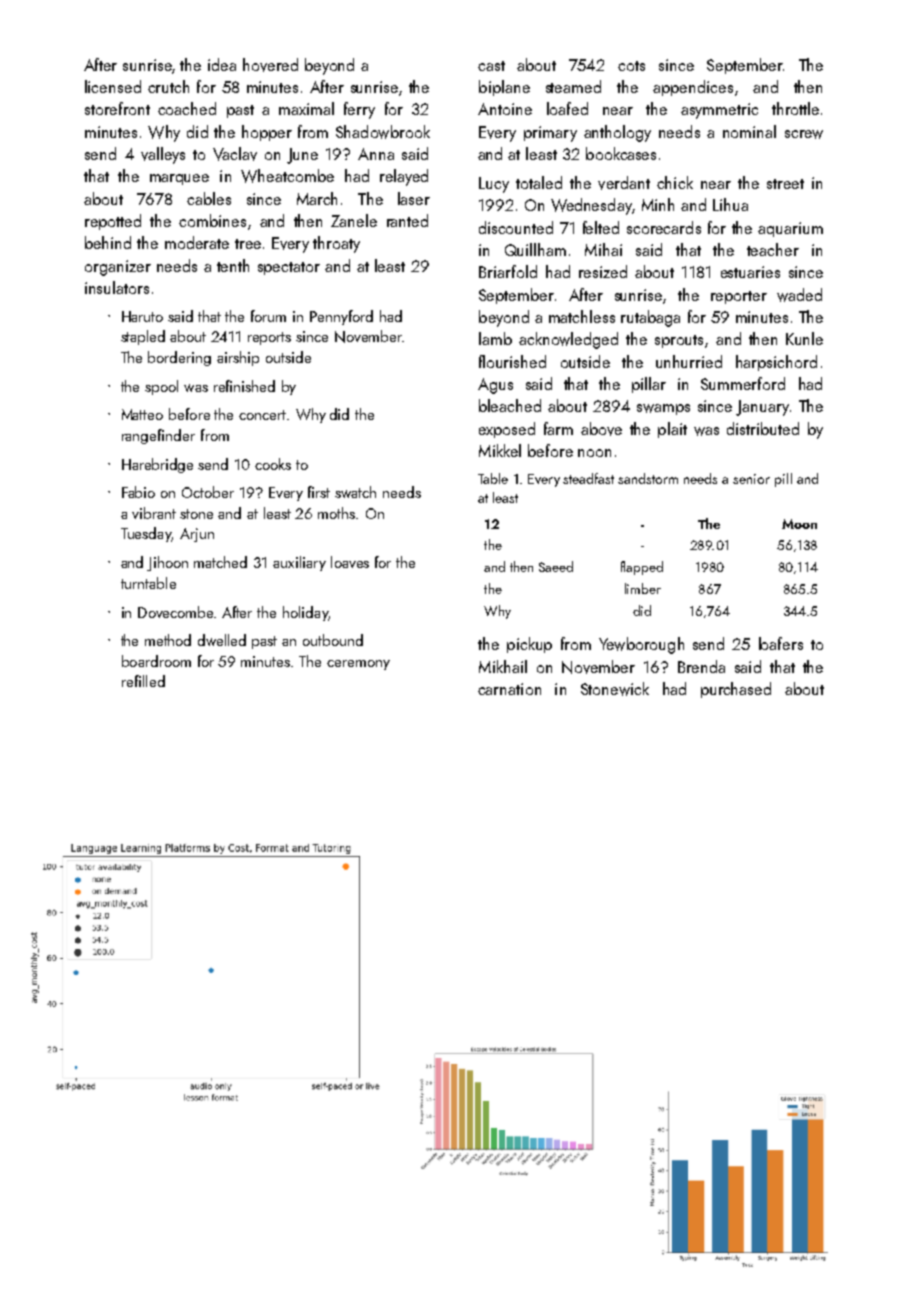 The height and width of the screenshot is (1316, 908). What do you see at coordinates (262, 415) in the screenshot?
I see `concert` at bounding box center [262, 415].
